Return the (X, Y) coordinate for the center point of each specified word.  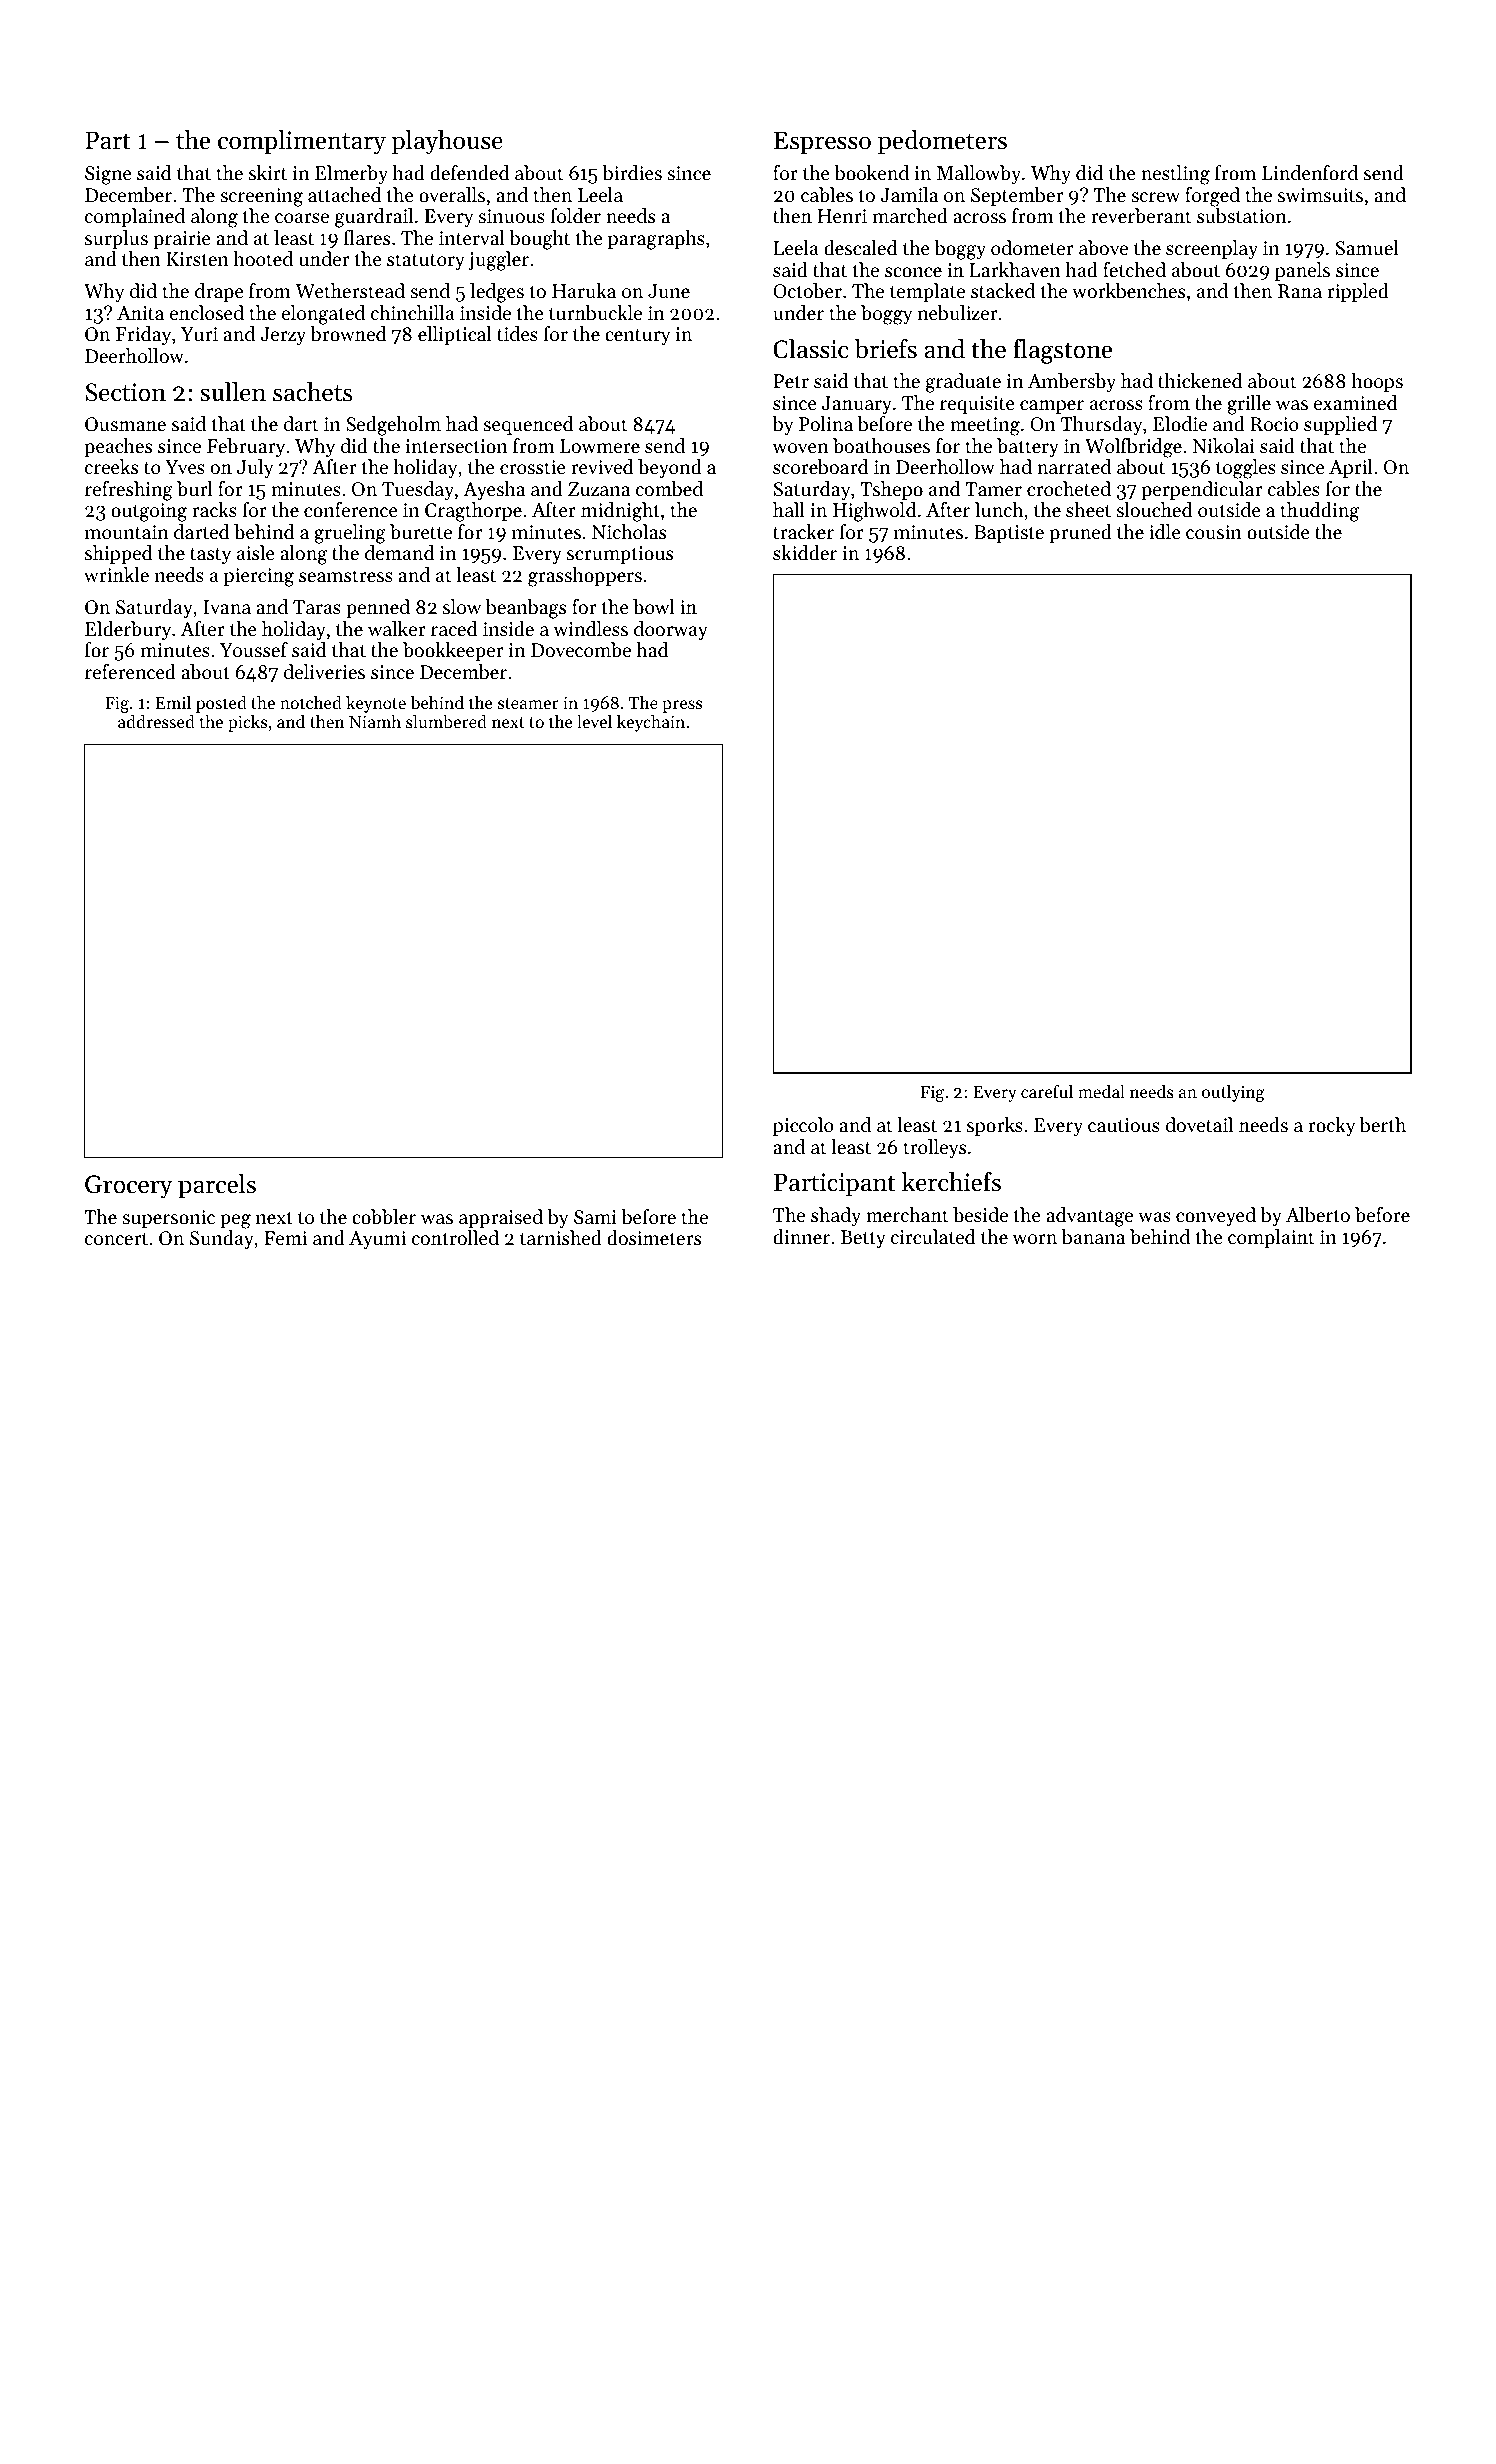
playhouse (447, 142)
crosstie (533, 467)
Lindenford (1310, 173)
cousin (1214, 532)
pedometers (942, 142)
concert (116, 1239)
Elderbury (128, 630)
